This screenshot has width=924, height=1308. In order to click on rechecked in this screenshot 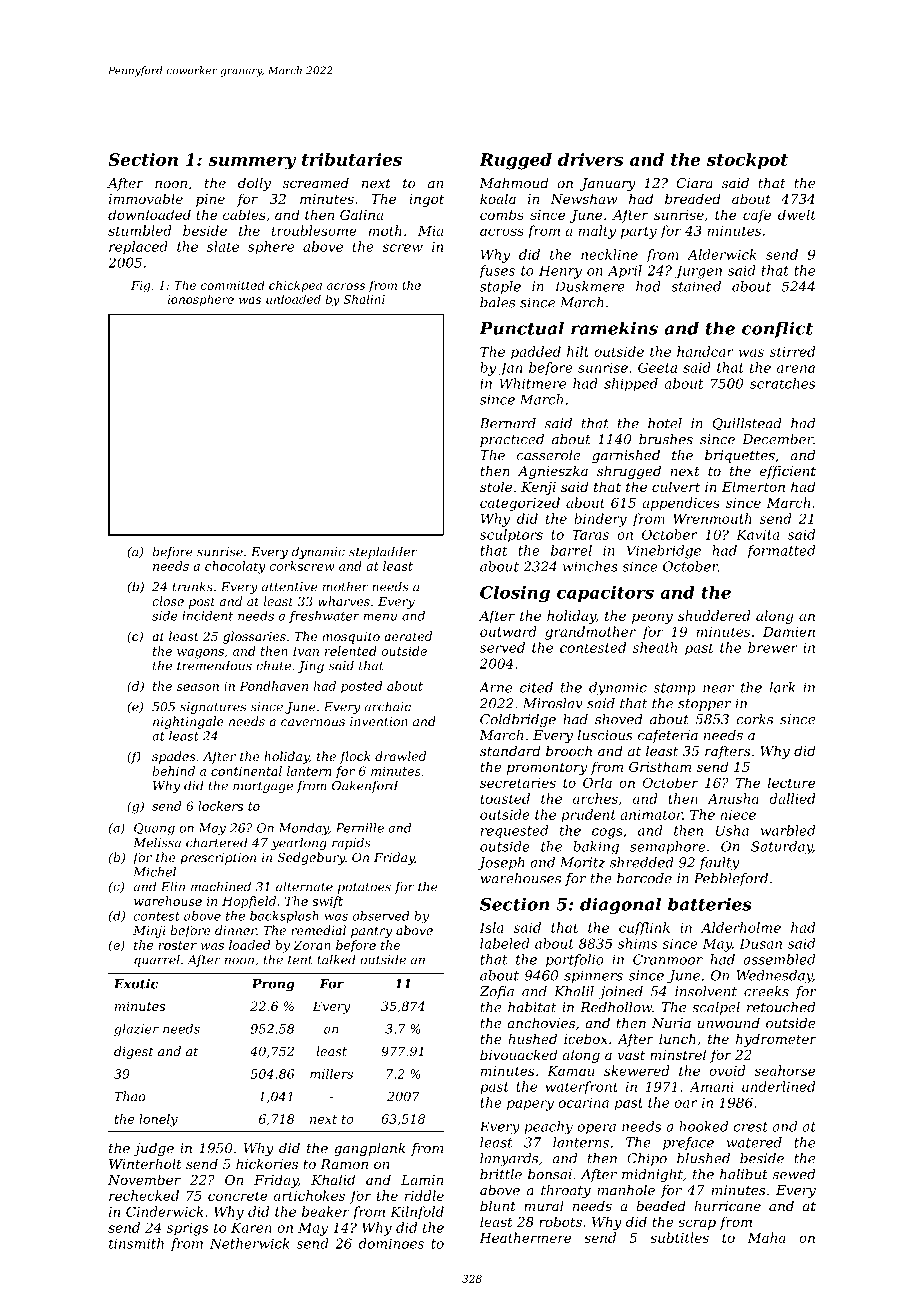, I will do `click(144, 1195)`.
